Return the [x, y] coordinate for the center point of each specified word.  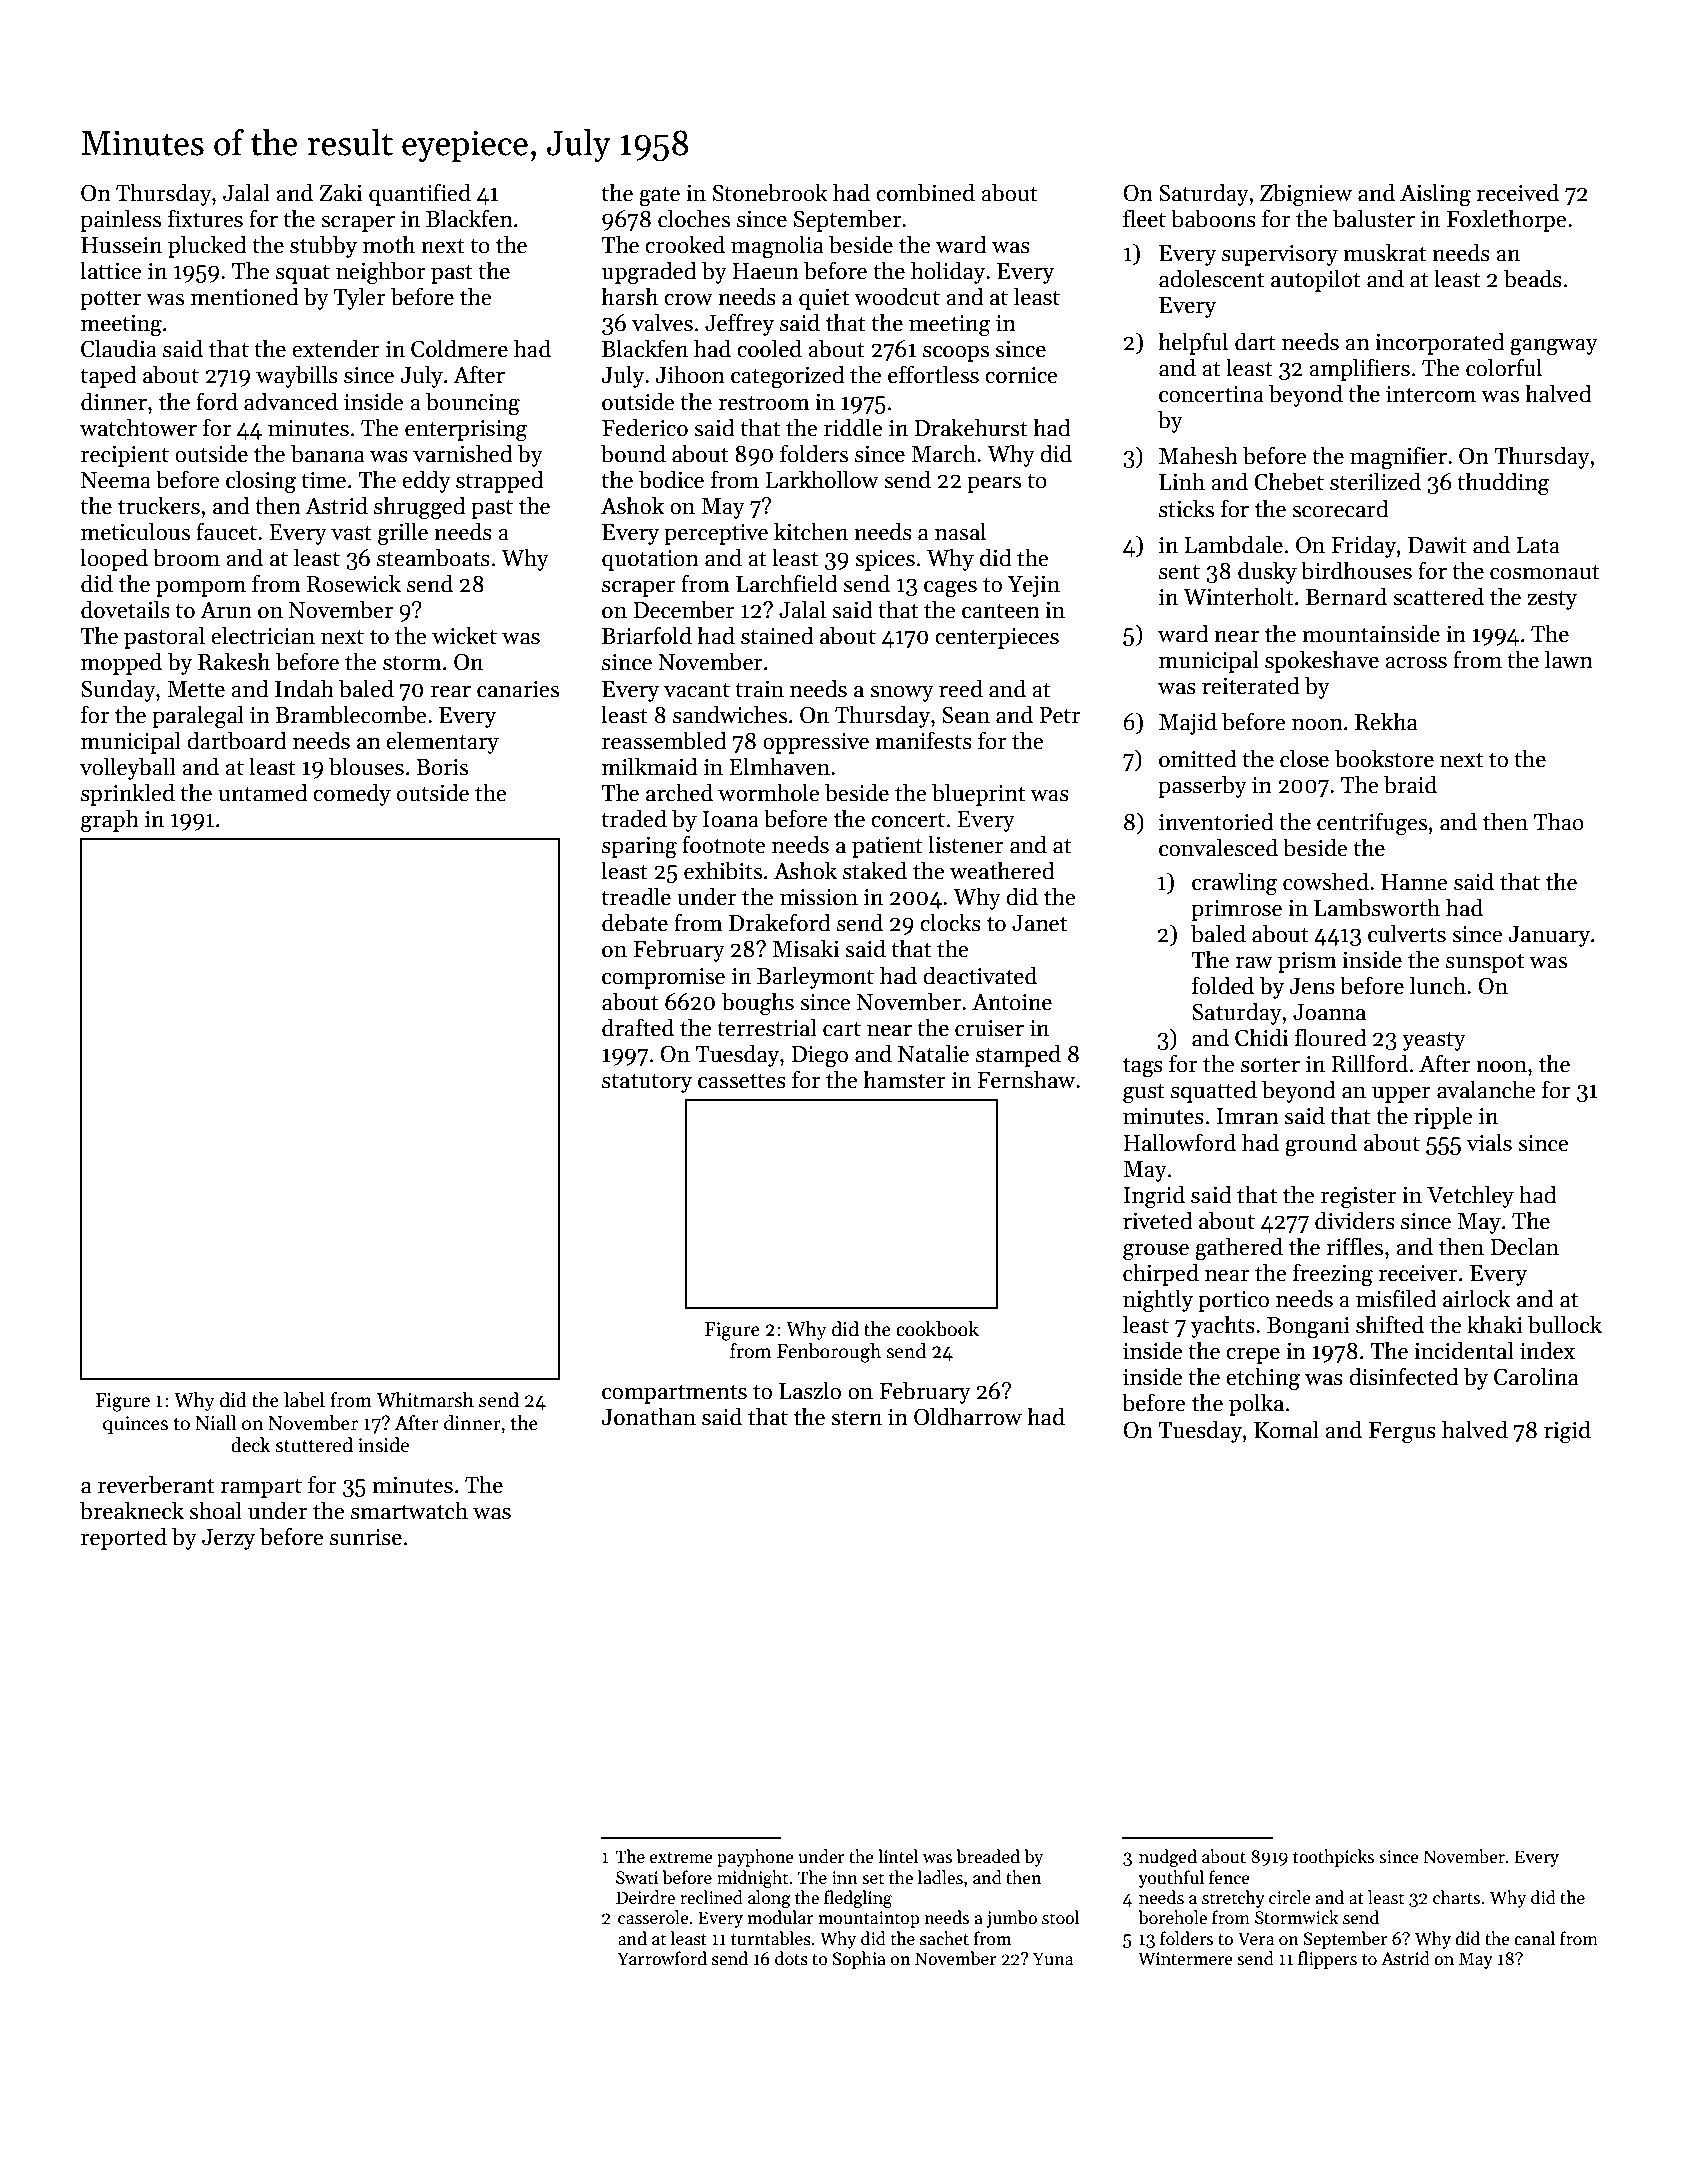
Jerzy [228, 1539]
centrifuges [1372, 824]
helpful [1193, 343]
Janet [1039, 923]
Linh [1182, 481]
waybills [297, 376]
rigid [1567, 1432]
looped [114, 559]
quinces [135, 1425]
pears [994, 485]
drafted [638, 1027]
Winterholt [1238, 596]
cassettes [742, 1081]
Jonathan [649, 1416]
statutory [647, 1083]
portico [1233, 1301]
